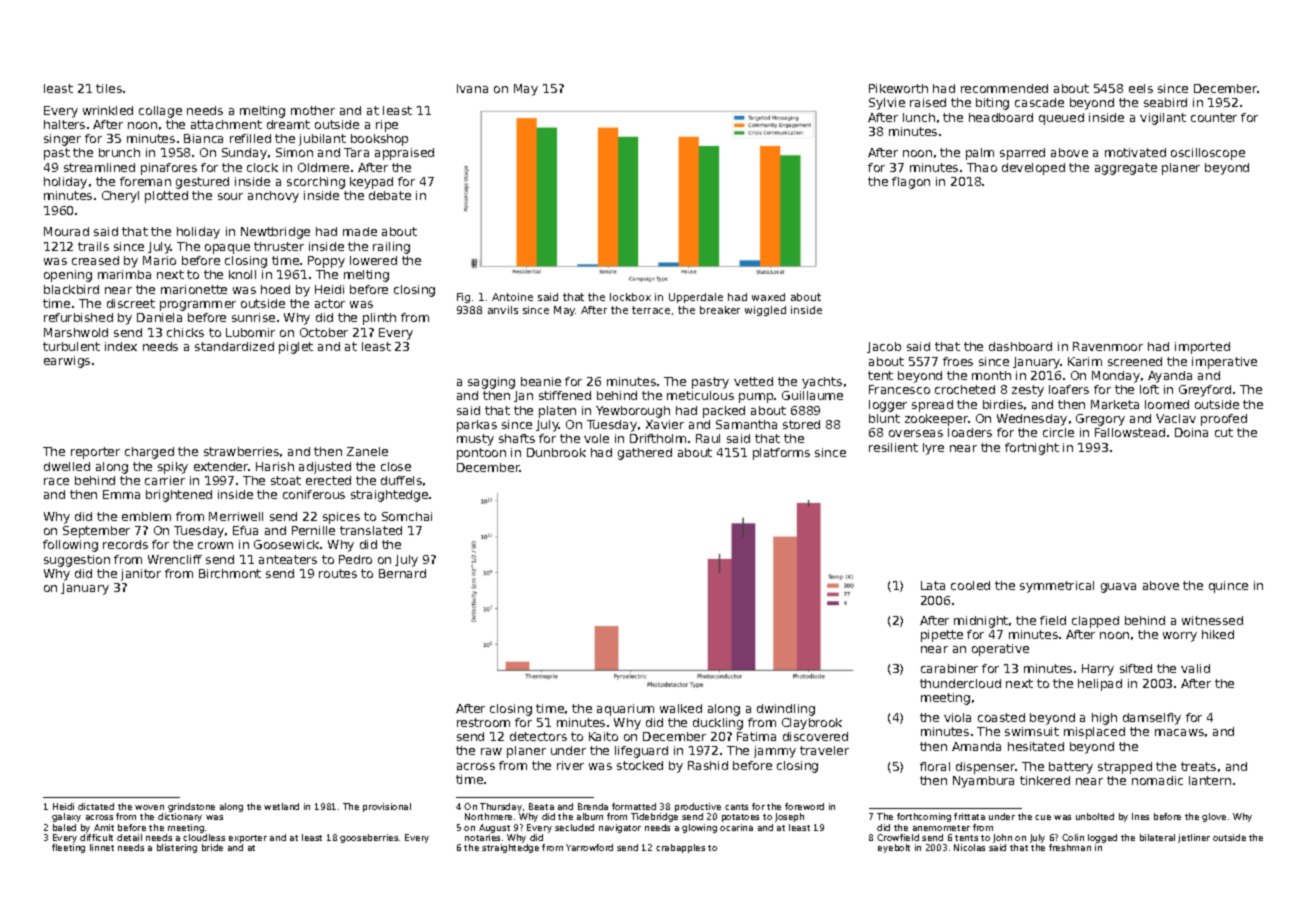 This screenshot has width=1308, height=924. I want to click on reporter, so click(95, 453).
